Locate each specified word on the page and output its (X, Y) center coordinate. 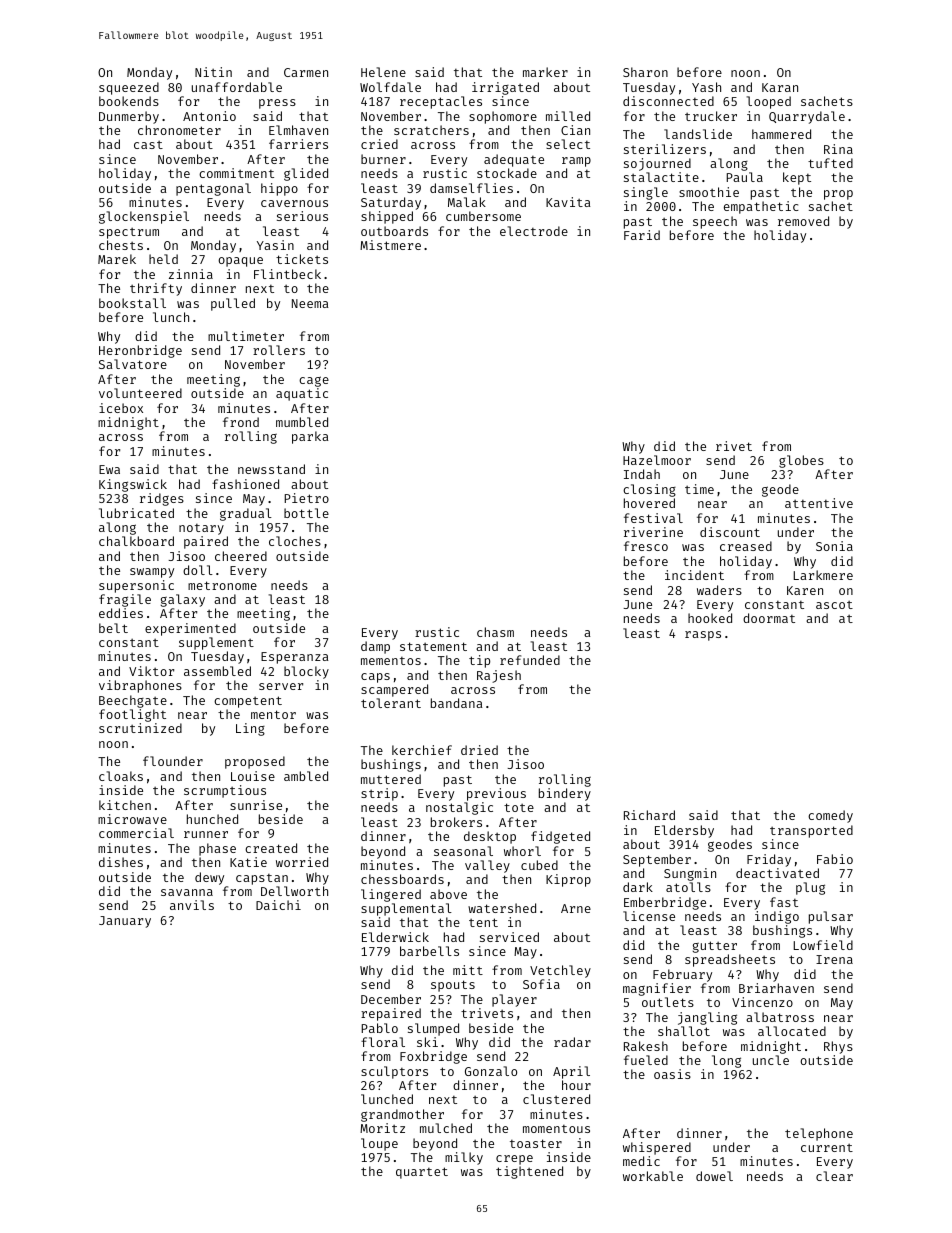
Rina (838, 149)
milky (464, 1158)
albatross (780, 1017)
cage (314, 381)
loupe (379, 1144)
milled (568, 116)
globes (801, 461)
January (125, 922)
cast (148, 145)
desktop (490, 837)
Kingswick (133, 485)
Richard (649, 815)
